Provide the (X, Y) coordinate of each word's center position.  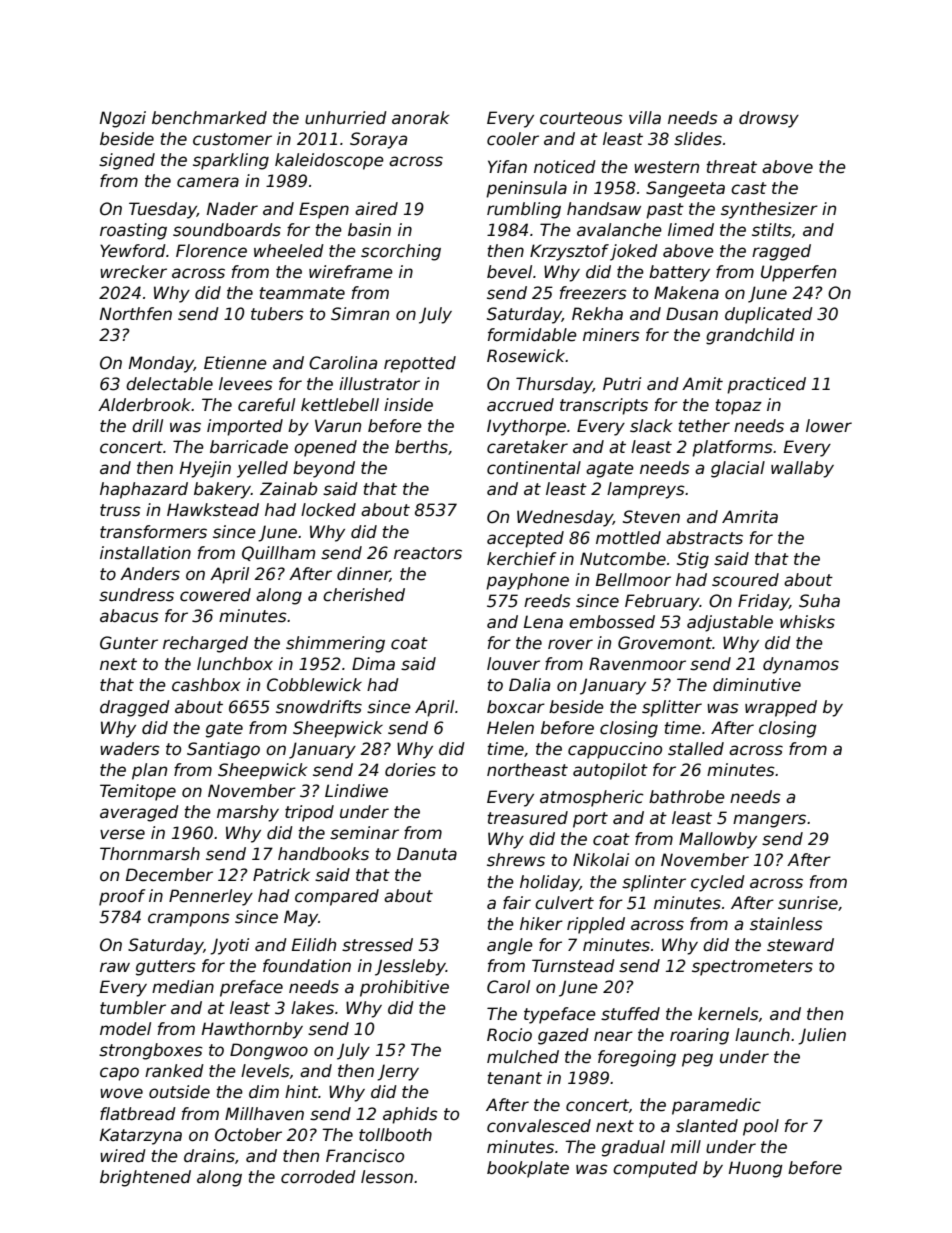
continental (534, 468)
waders (130, 749)
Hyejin (205, 469)
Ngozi (123, 119)
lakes (312, 1008)
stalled (696, 749)
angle (510, 946)
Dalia (529, 685)
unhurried (346, 118)
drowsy (769, 119)
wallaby (802, 469)
